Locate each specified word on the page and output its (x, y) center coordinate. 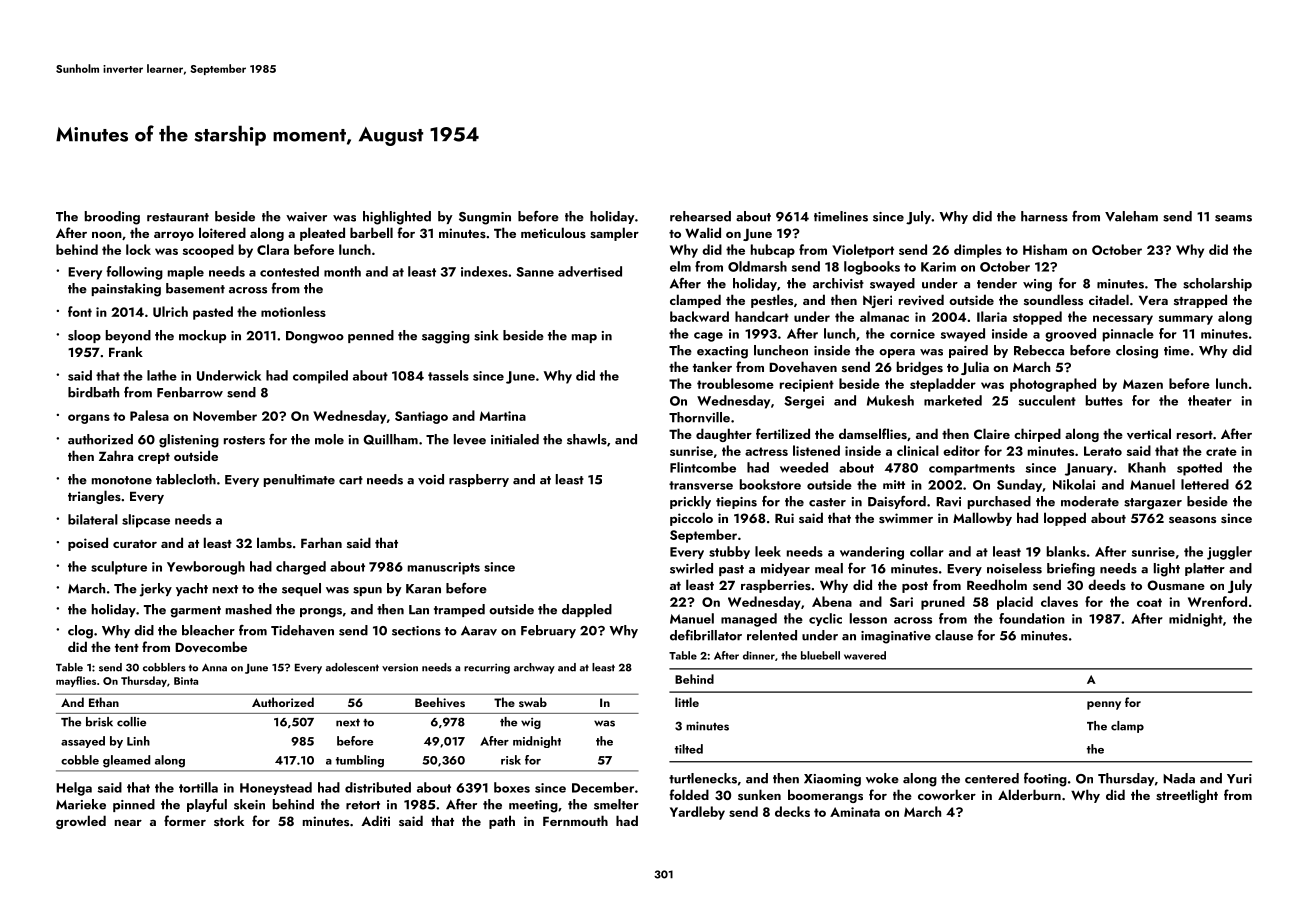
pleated (322, 234)
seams (1233, 218)
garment (195, 612)
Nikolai (1074, 484)
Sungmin (485, 218)
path (502, 822)
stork (229, 820)
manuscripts (444, 568)
